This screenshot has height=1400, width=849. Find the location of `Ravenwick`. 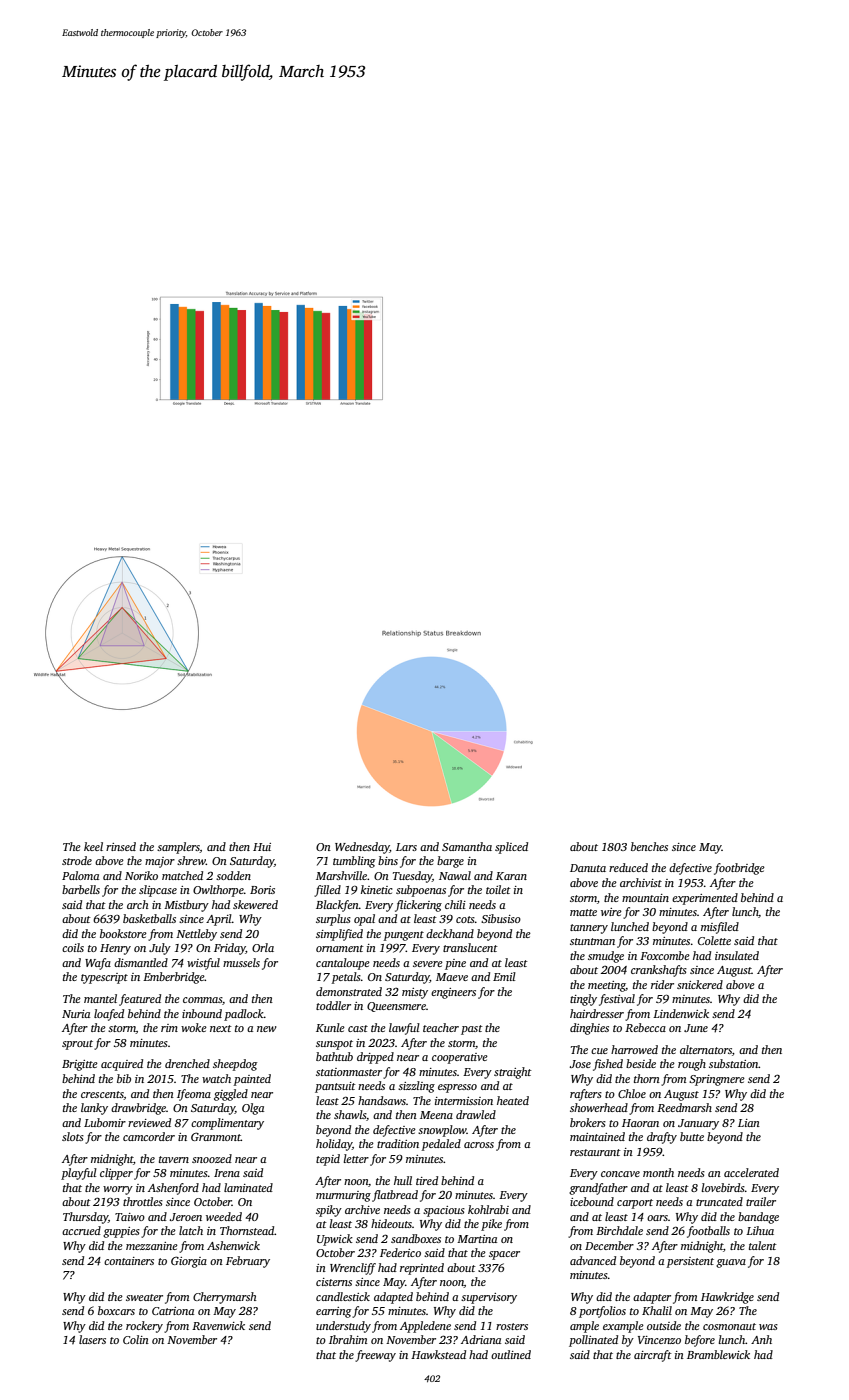

Ravenwick is located at coordinates (218, 1325).
